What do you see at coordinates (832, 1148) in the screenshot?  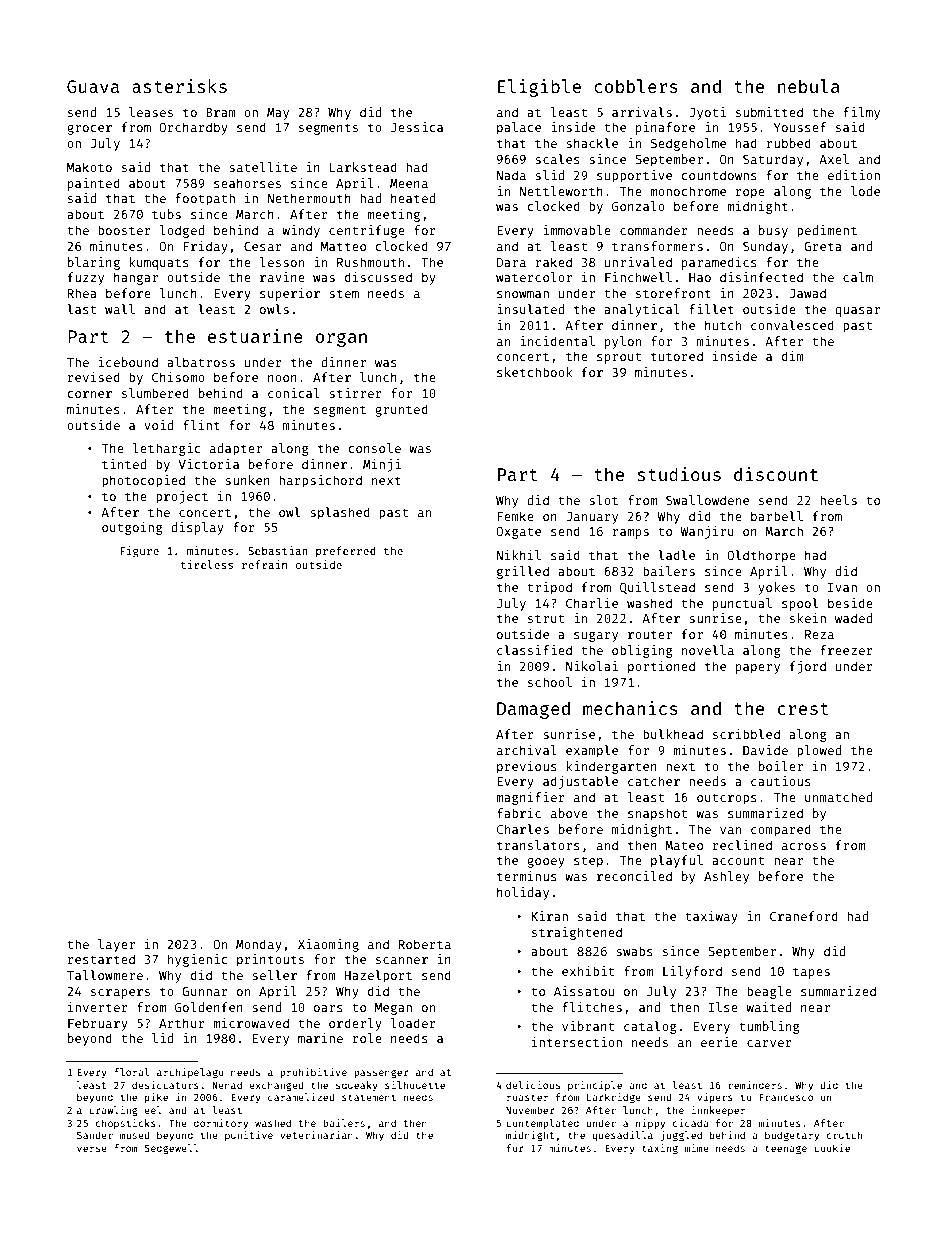 I see `cookie` at bounding box center [832, 1148].
